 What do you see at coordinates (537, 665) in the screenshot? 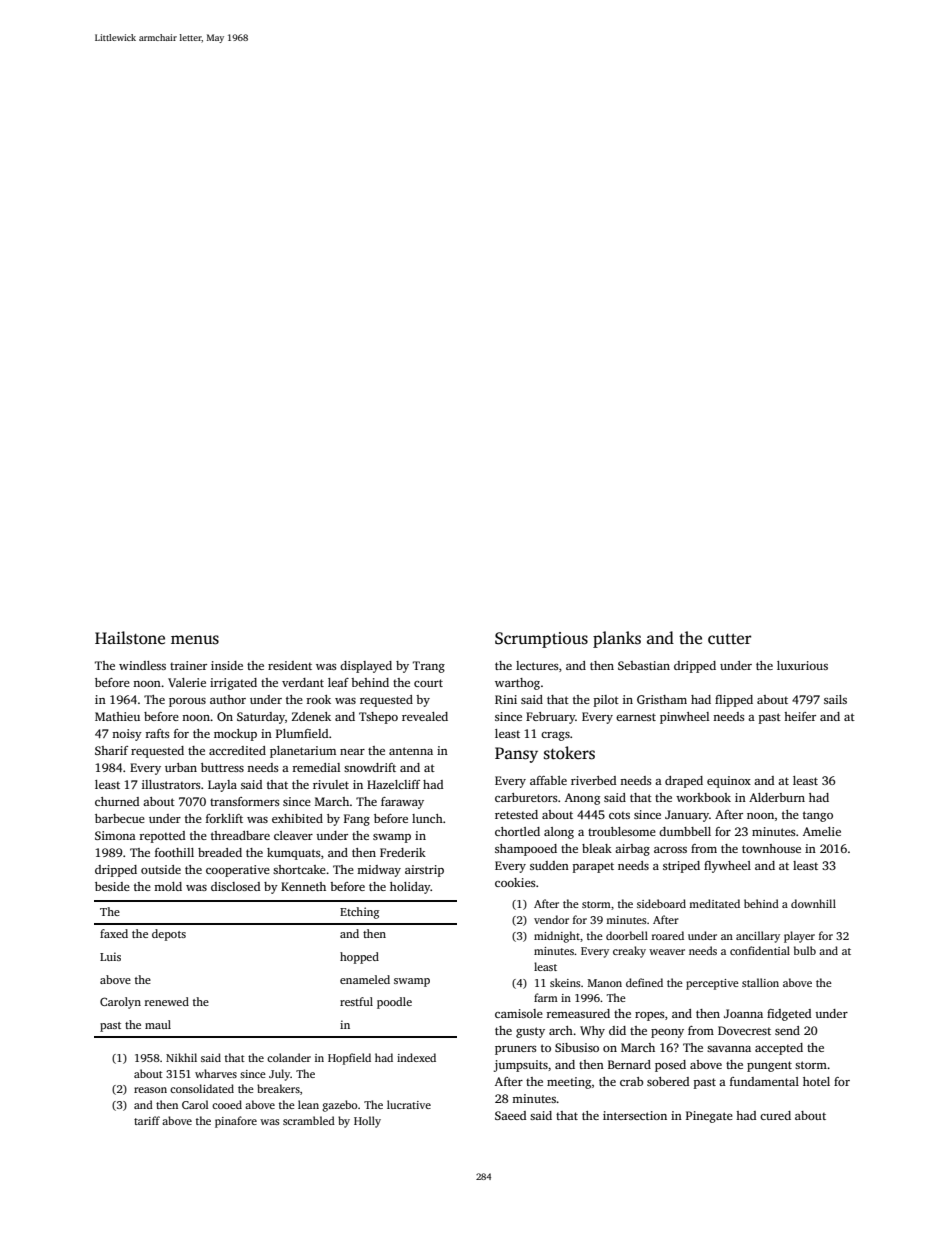
I see `lectures` at bounding box center [537, 665].
